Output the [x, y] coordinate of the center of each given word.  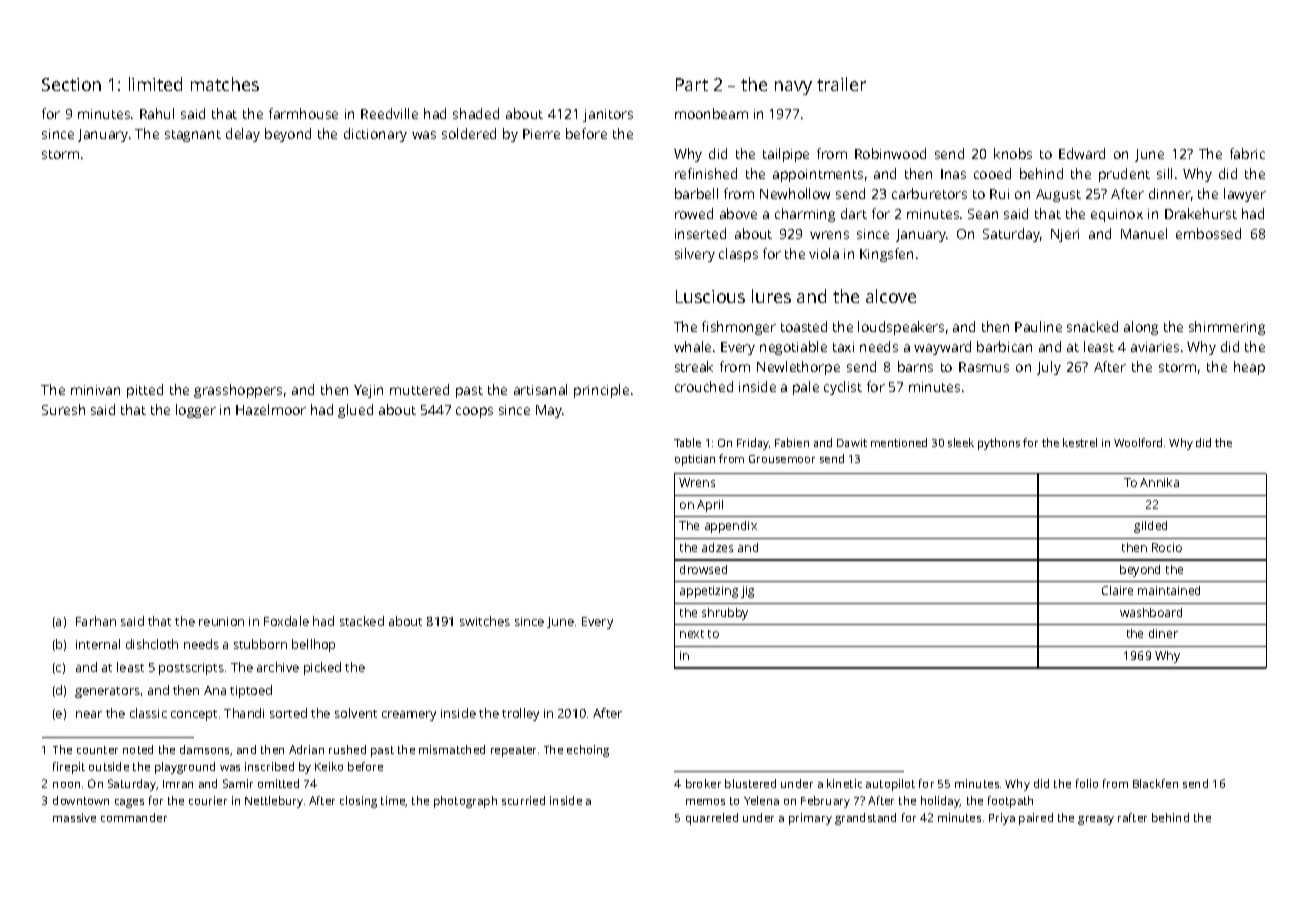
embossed [1208, 233]
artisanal [540, 389]
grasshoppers [238, 391]
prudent [1124, 175]
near [89, 714]
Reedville [389, 113]
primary [810, 819]
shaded [476, 113]
